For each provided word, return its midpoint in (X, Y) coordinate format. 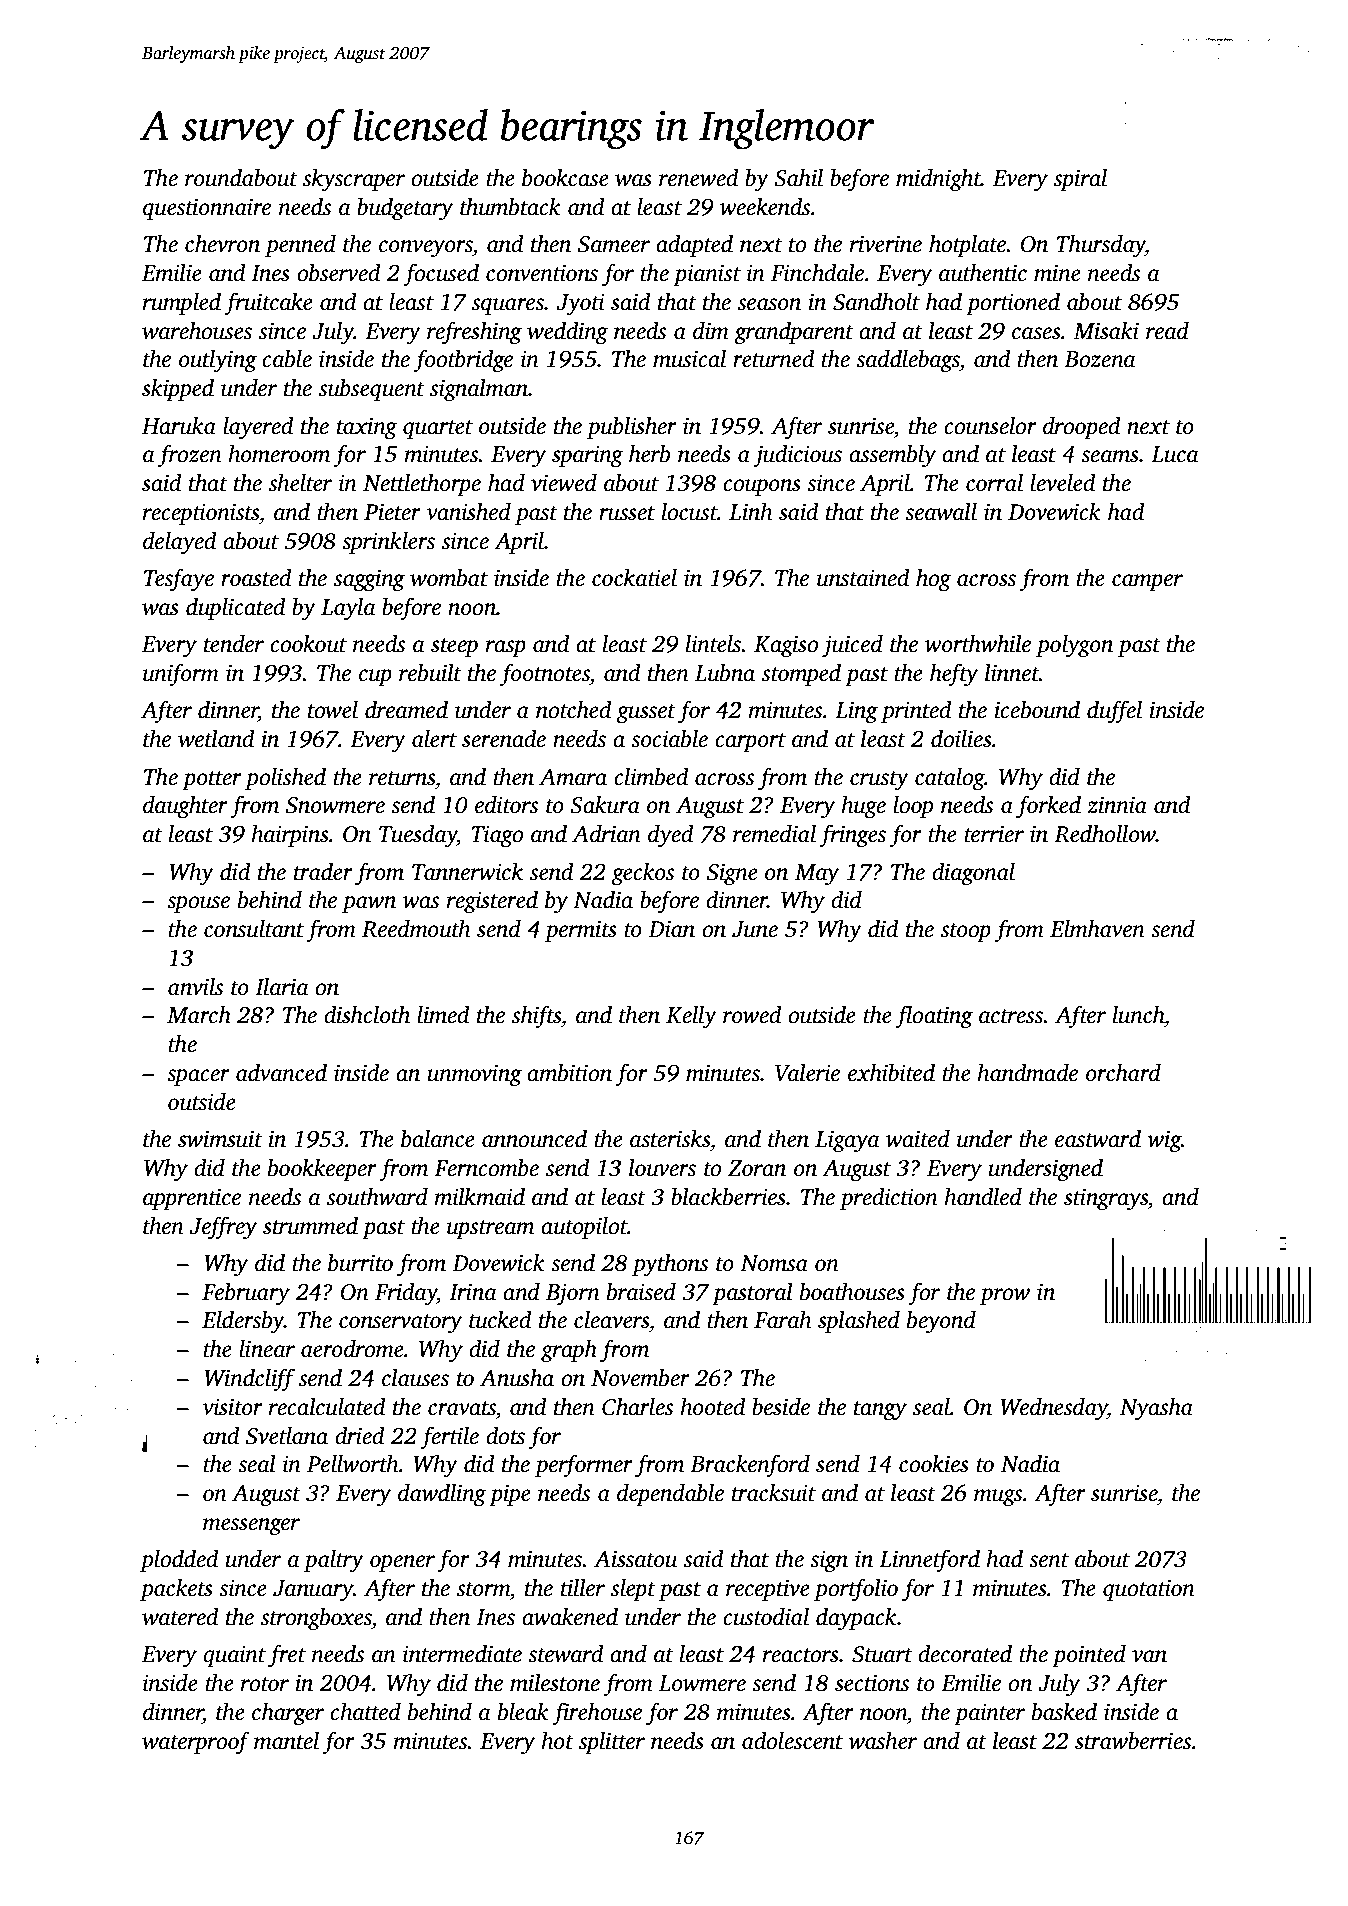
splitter (612, 1743)
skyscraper (354, 180)
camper (1147, 582)
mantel (286, 1741)
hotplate (968, 246)
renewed (698, 178)
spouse (198, 904)
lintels (714, 644)
